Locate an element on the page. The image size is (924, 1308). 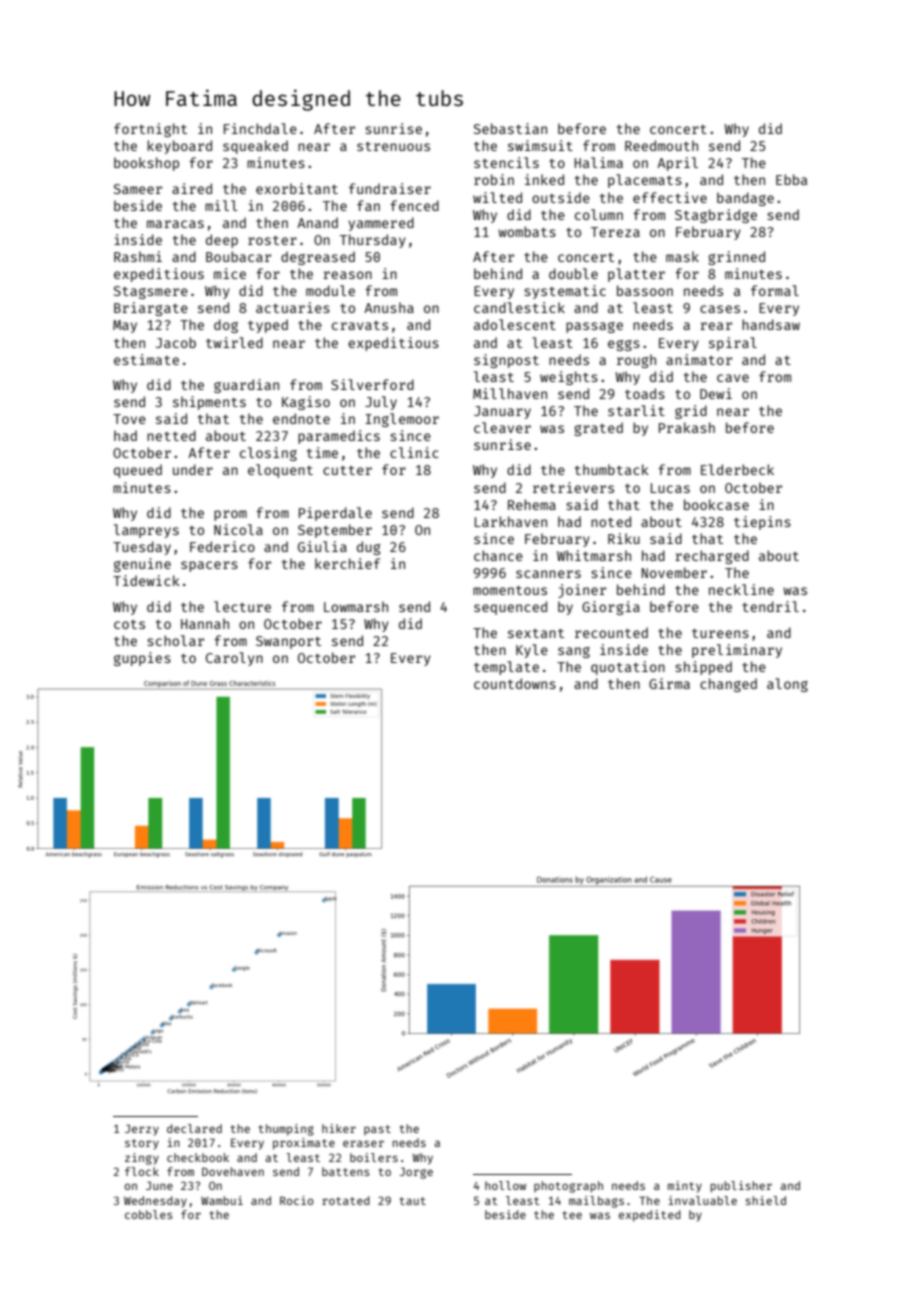
taut is located at coordinates (412, 1201).
